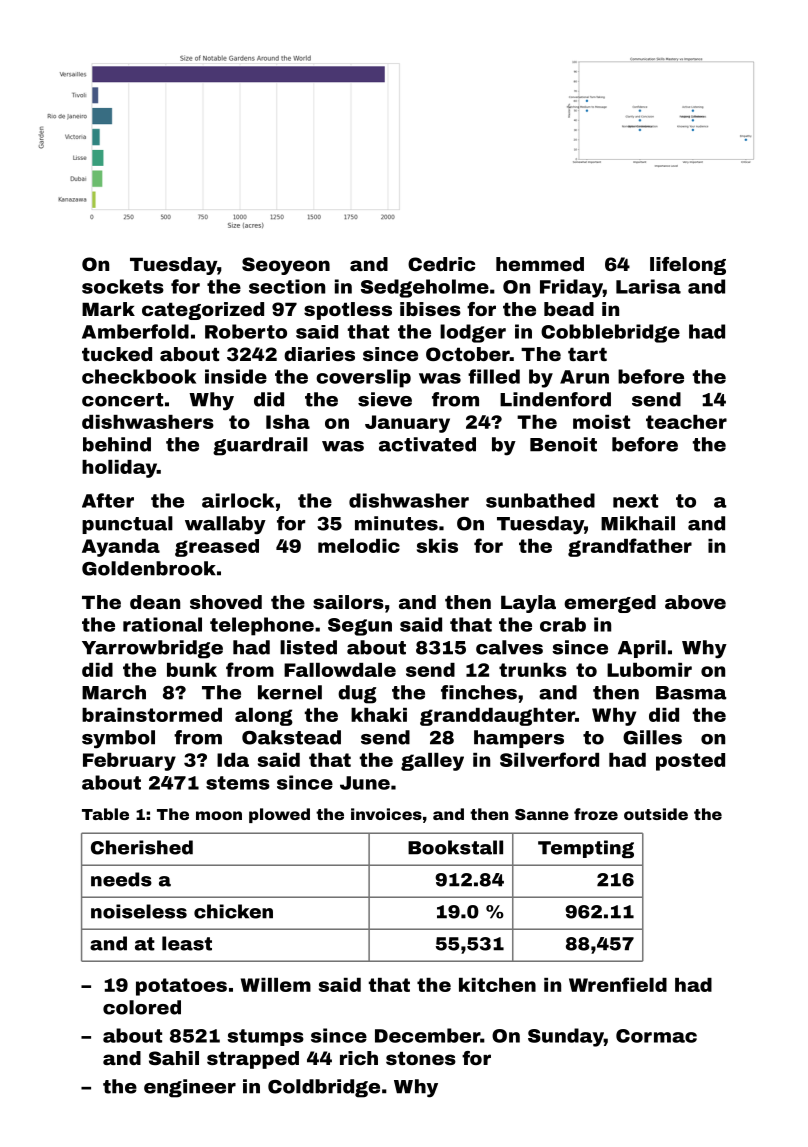 The height and width of the image is (1147, 808). What do you see at coordinates (695, 602) in the image?
I see `above` at bounding box center [695, 602].
